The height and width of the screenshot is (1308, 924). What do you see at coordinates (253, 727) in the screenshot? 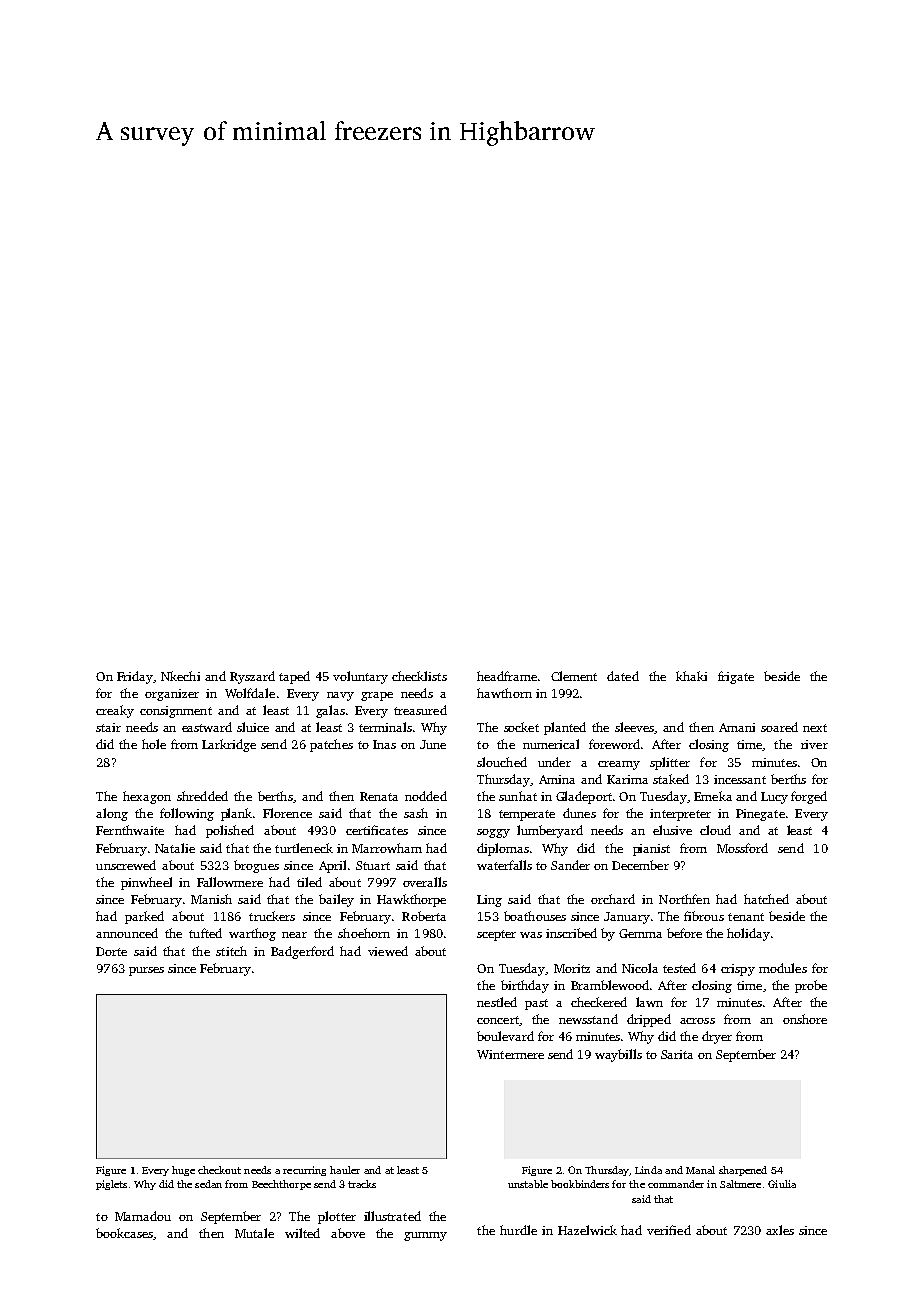
I see `sluice` at bounding box center [253, 727].
